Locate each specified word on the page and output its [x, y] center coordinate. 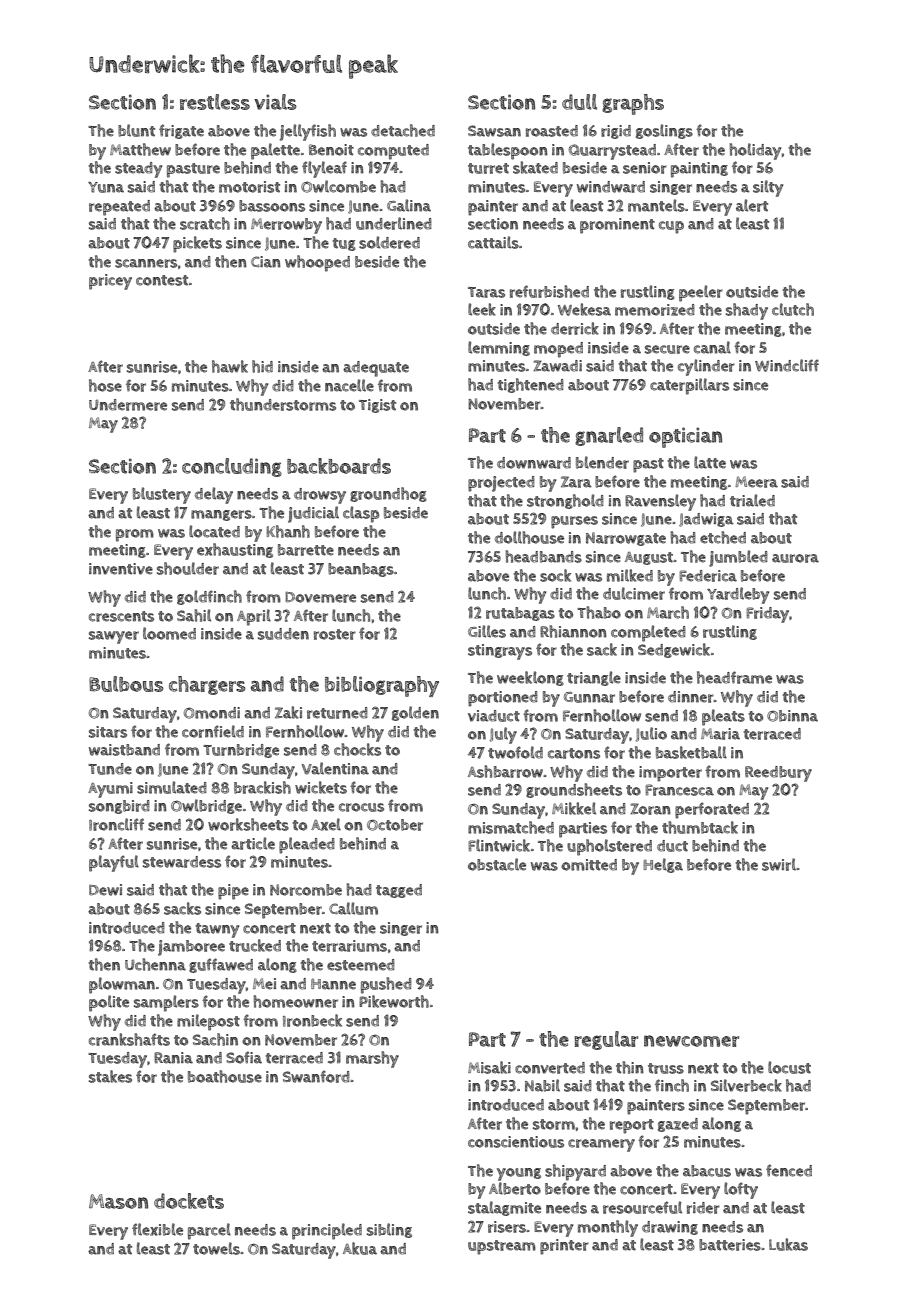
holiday [756, 151]
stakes [110, 1076]
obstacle [497, 864]
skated [535, 167]
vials [275, 102]
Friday [767, 615]
